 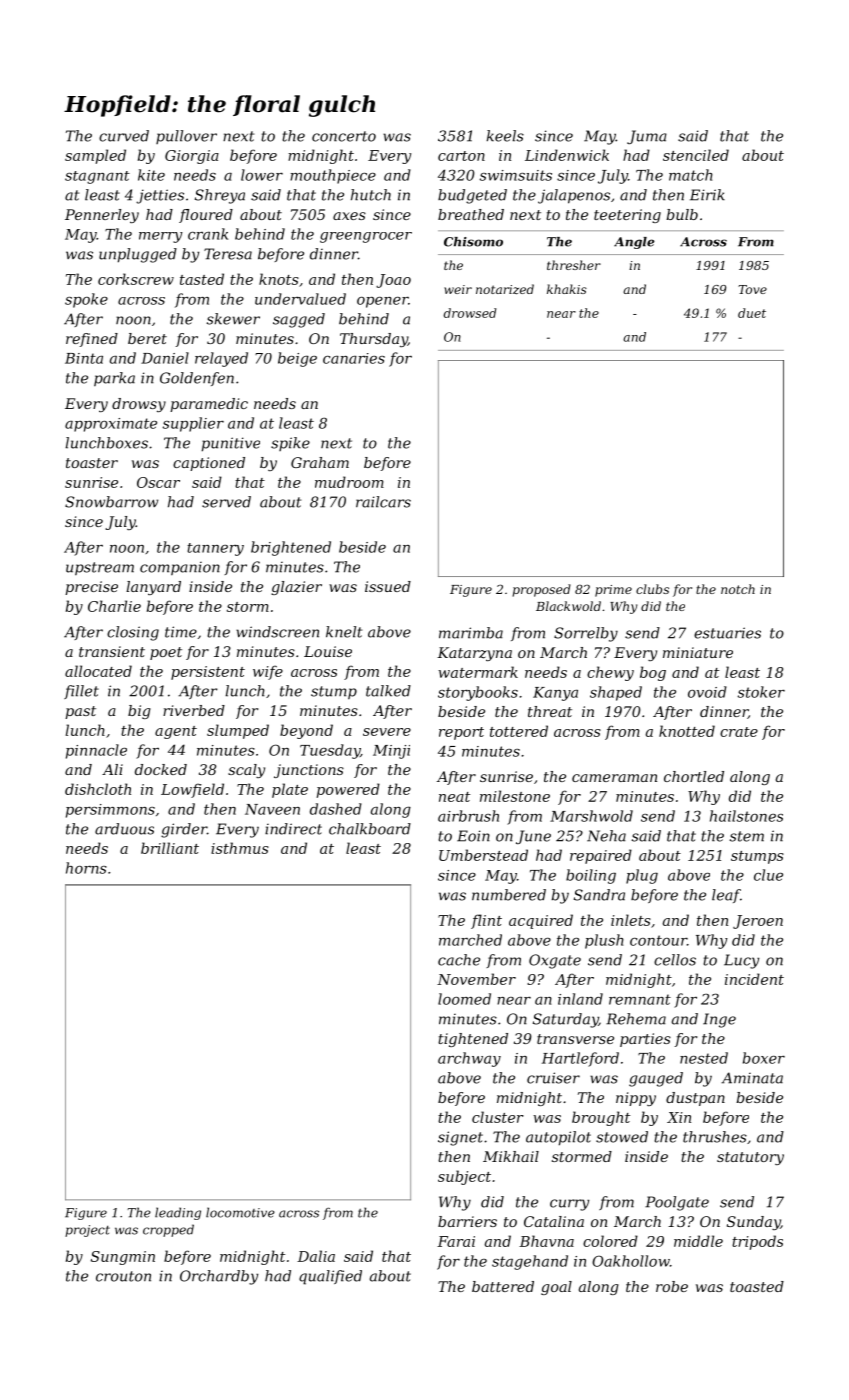 What do you see at coordinates (752, 313) in the image?
I see `duet` at bounding box center [752, 313].
